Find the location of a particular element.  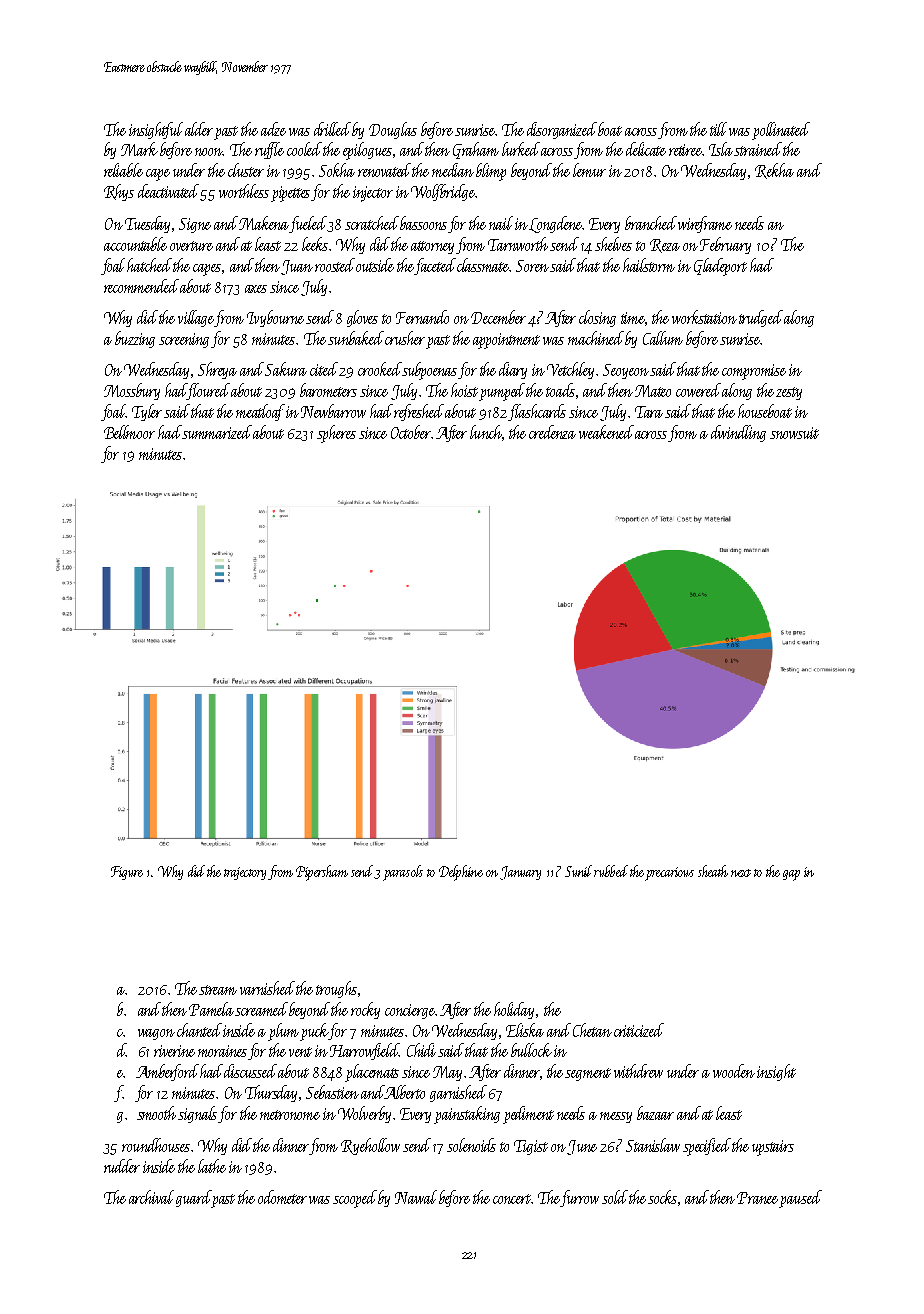

Fernando is located at coordinates (422, 317).
